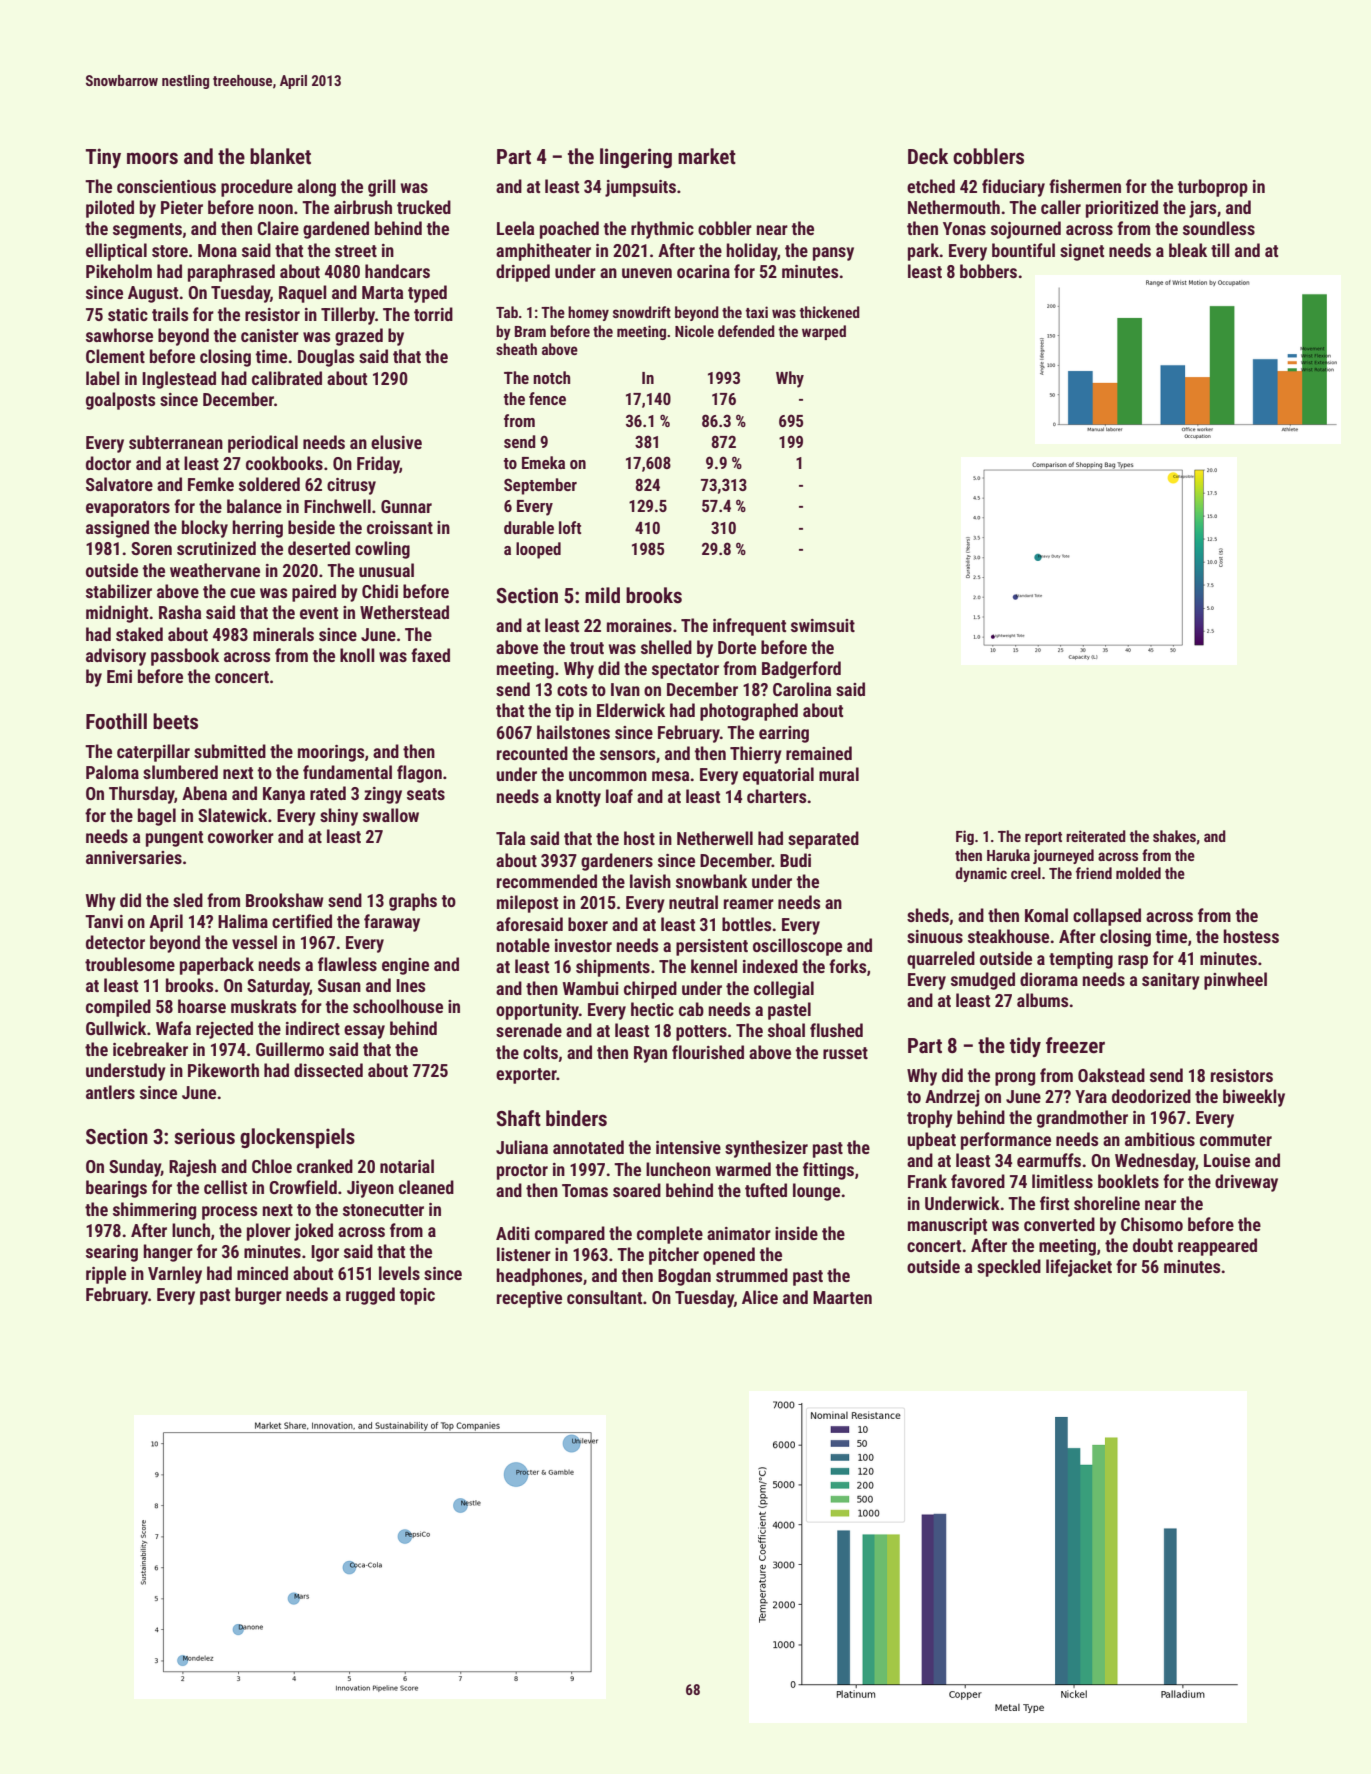 The width and height of the screenshot is (1371, 1774). I want to click on Carolina, so click(802, 689).
